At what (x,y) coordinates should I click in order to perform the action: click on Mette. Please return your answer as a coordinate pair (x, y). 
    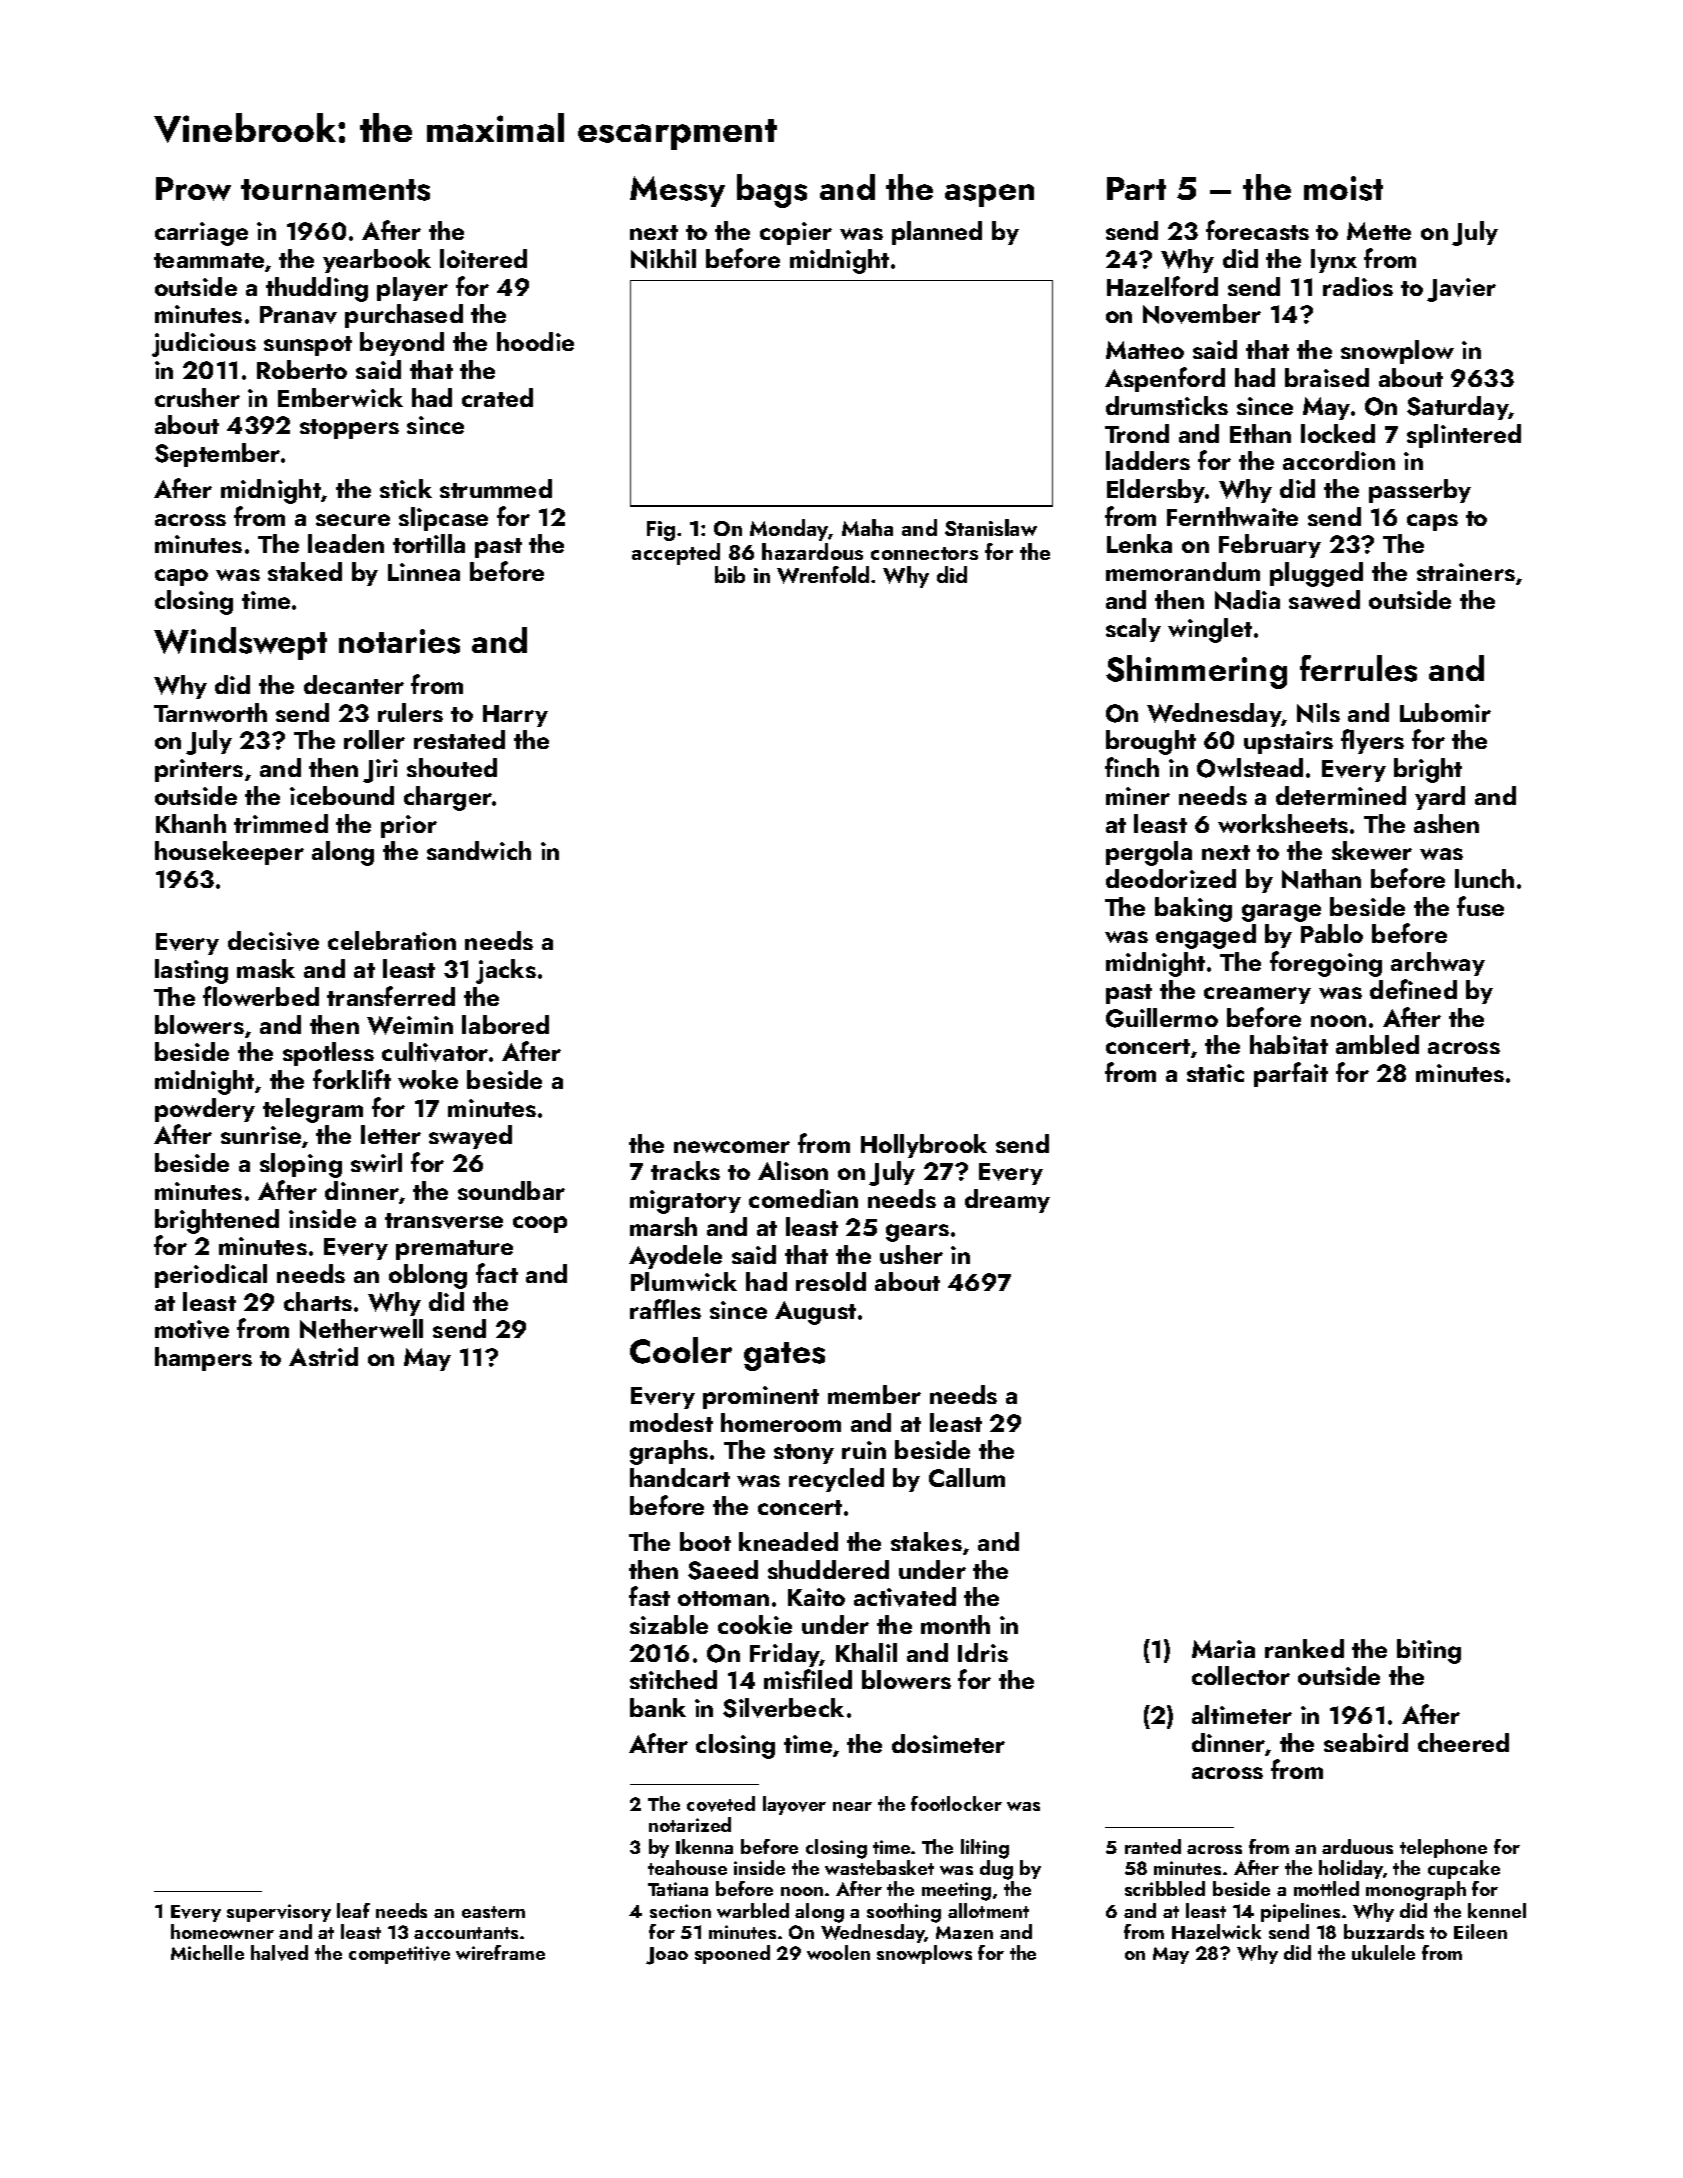
    Looking at the image, I should click on (1379, 231).
